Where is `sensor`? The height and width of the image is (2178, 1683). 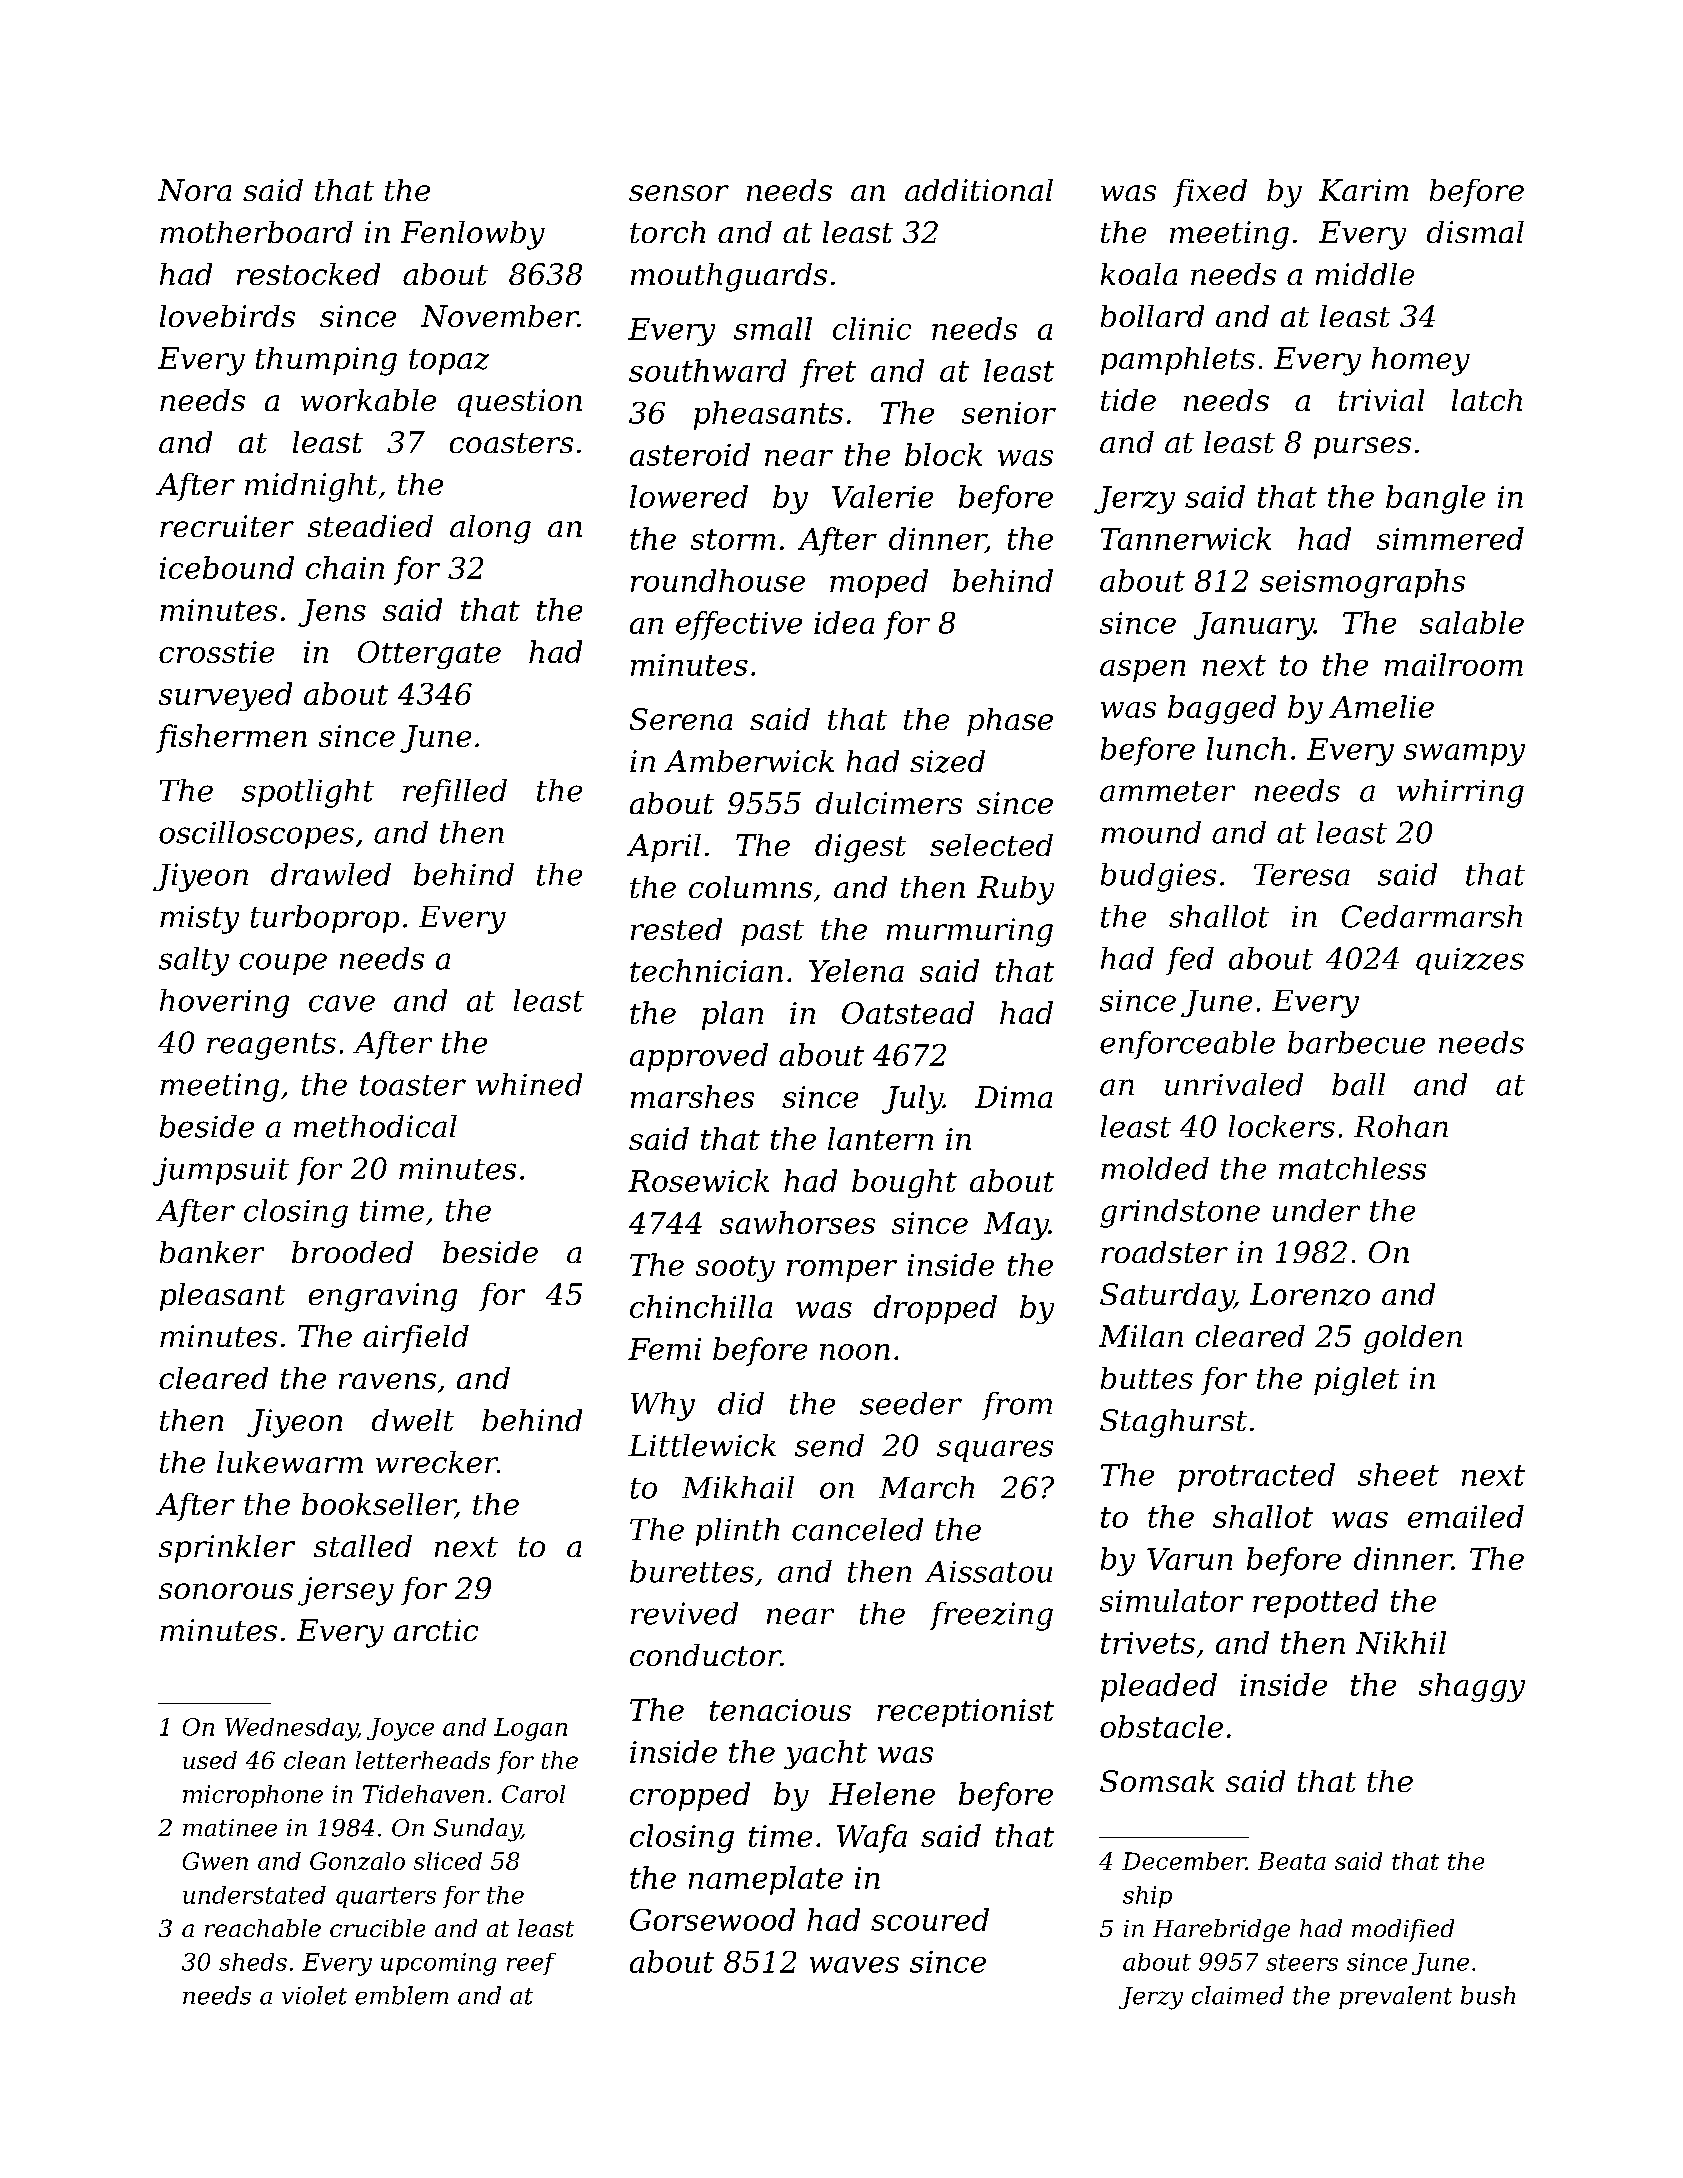
sensor is located at coordinates (679, 193).
